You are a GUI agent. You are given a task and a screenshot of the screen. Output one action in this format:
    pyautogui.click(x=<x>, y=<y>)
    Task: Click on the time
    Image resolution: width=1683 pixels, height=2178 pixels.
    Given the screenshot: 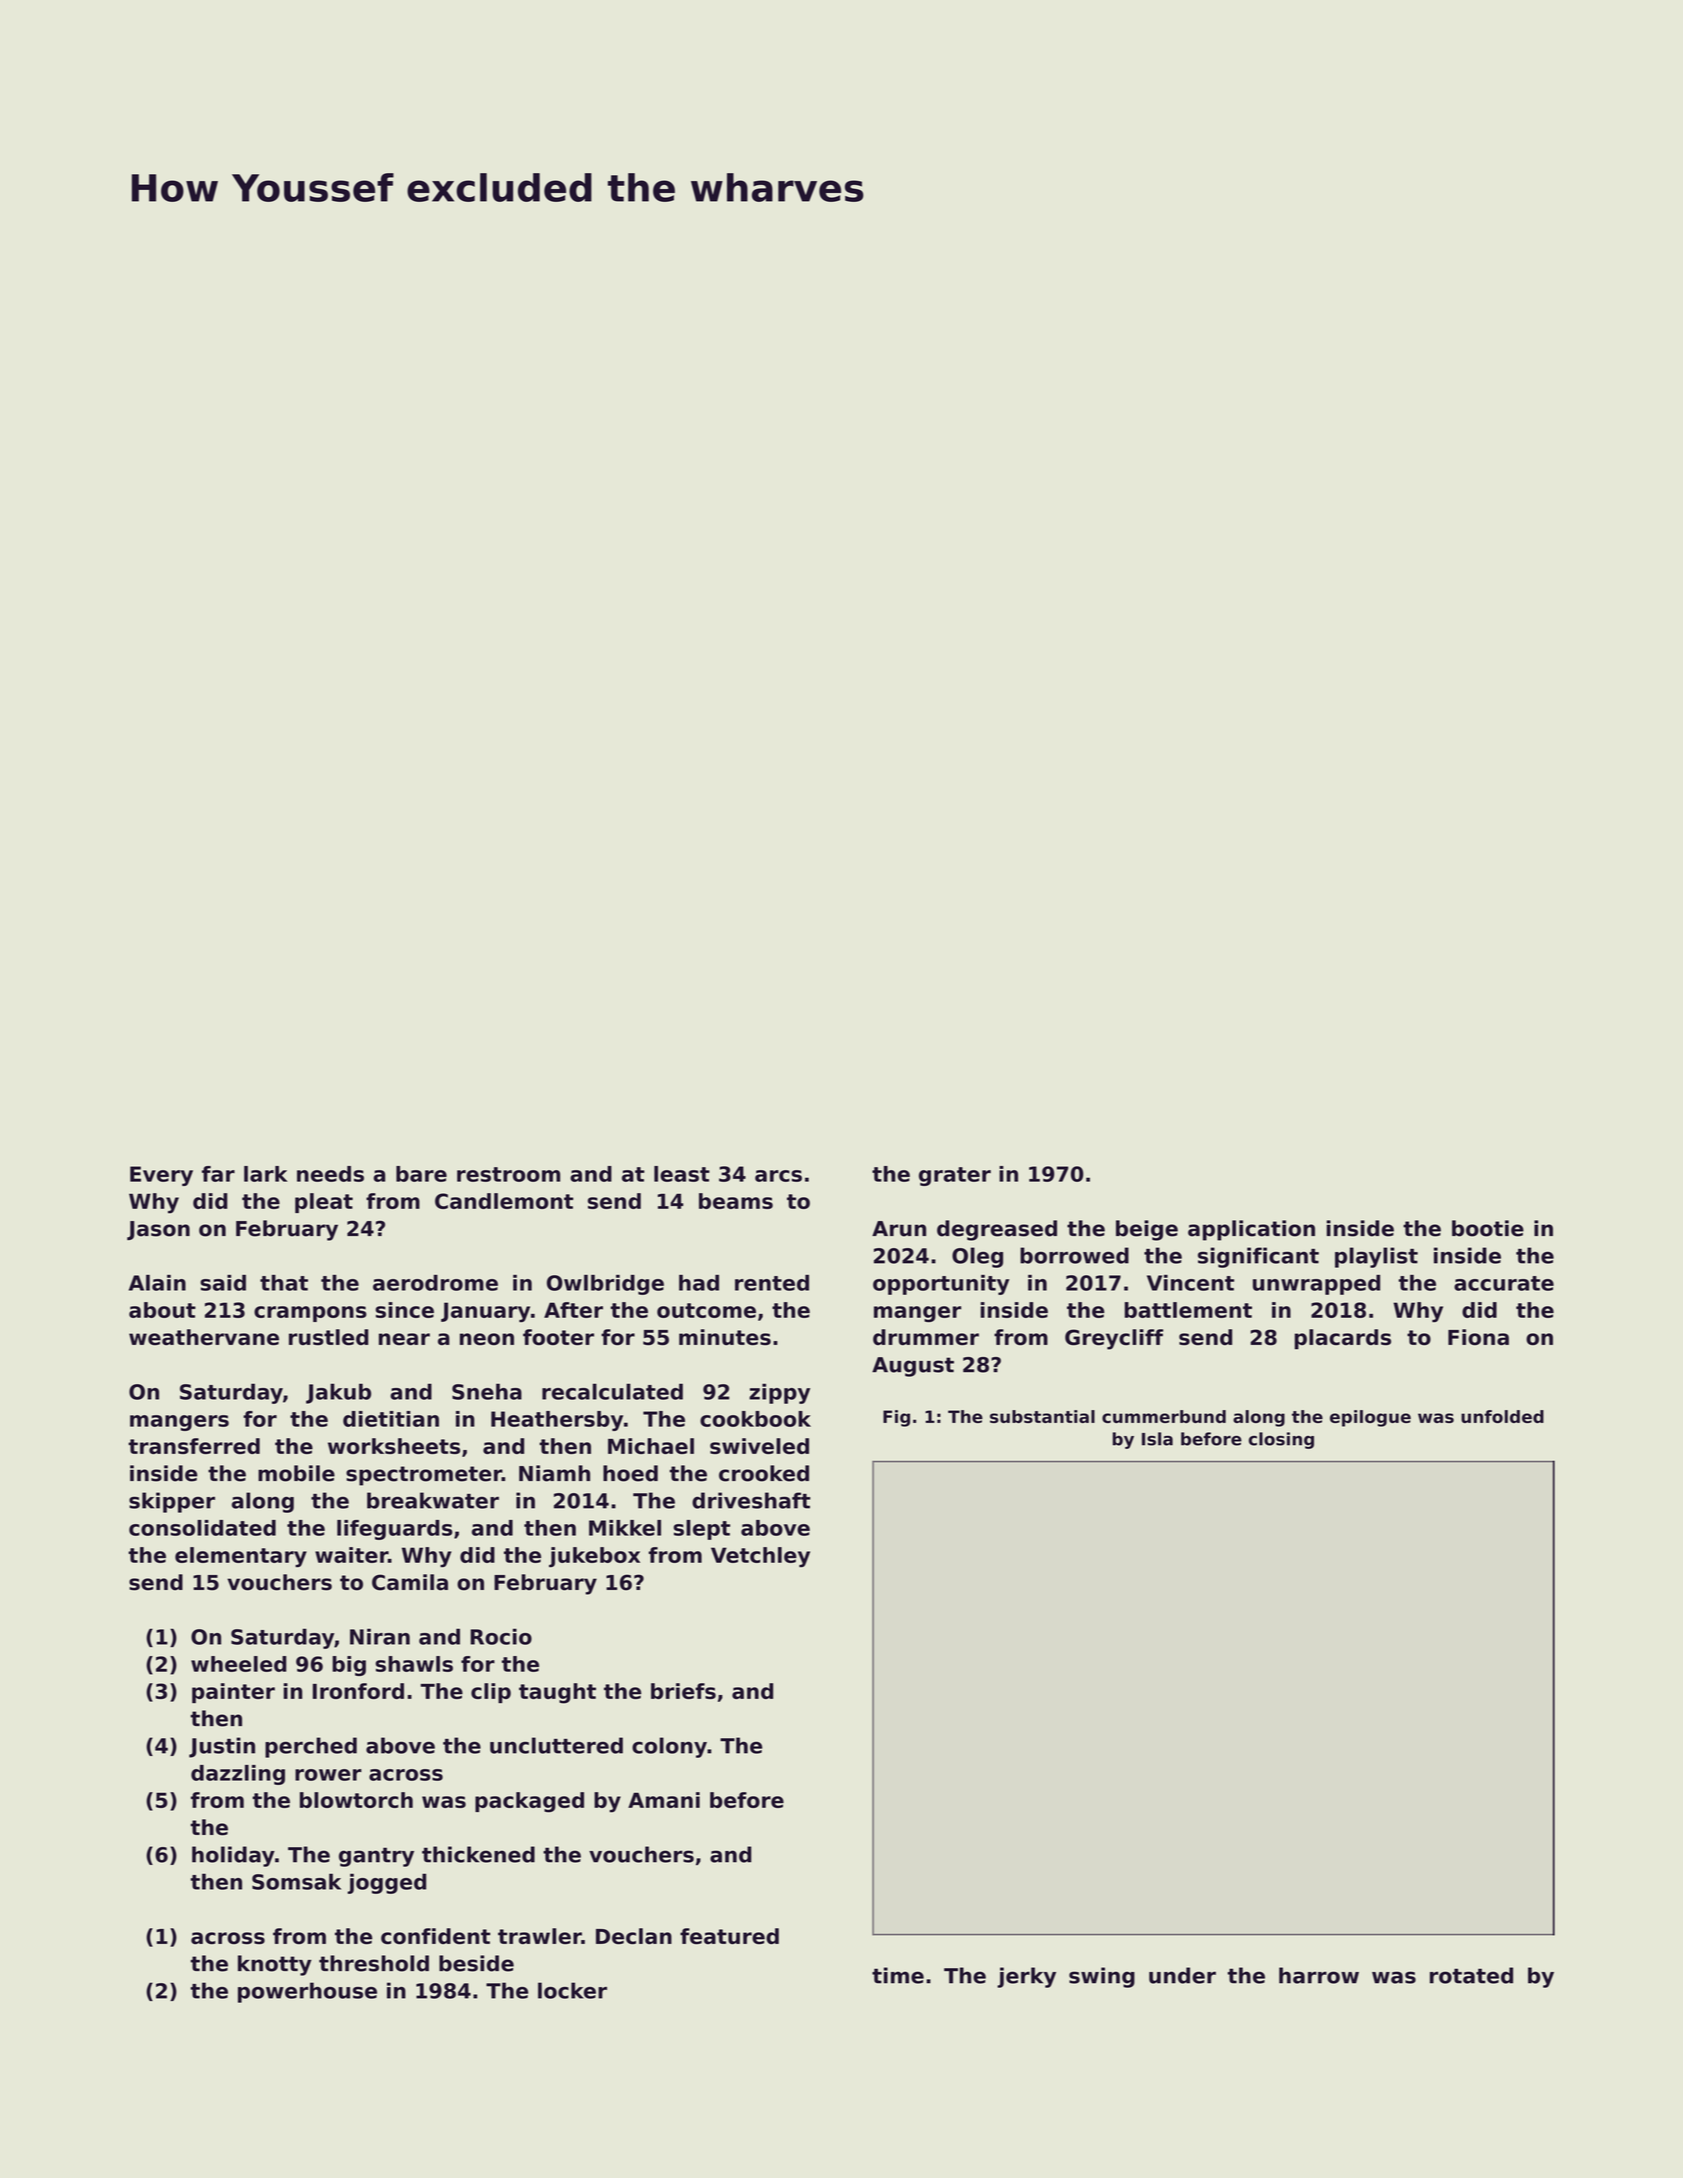 What is the action you would take?
    pyautogui.click(x=898, y=1975)
